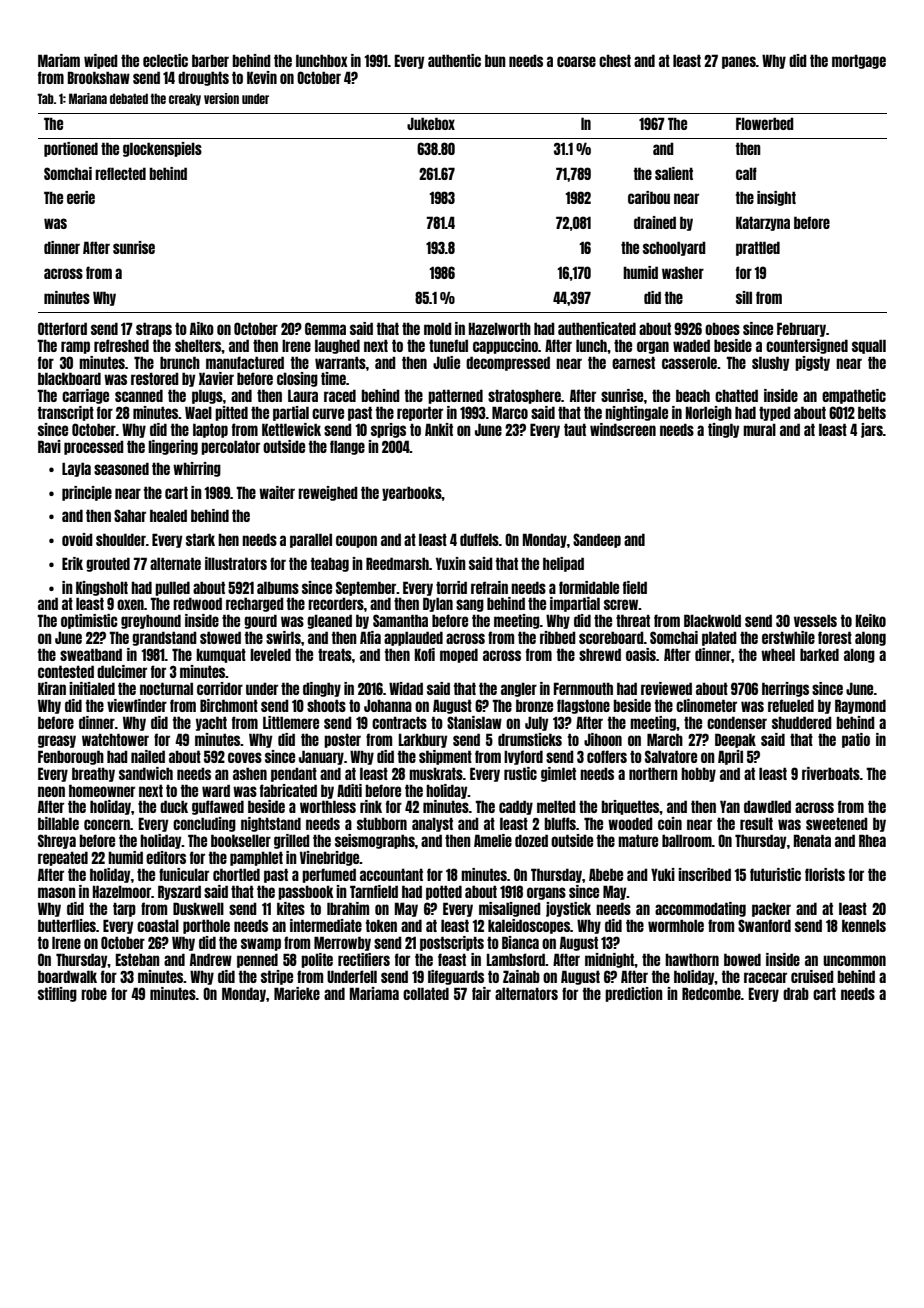 The image size is (924, 1308). Describe the element at coordinates (431, 123) in the image. I see `Jukebox` at that location.
